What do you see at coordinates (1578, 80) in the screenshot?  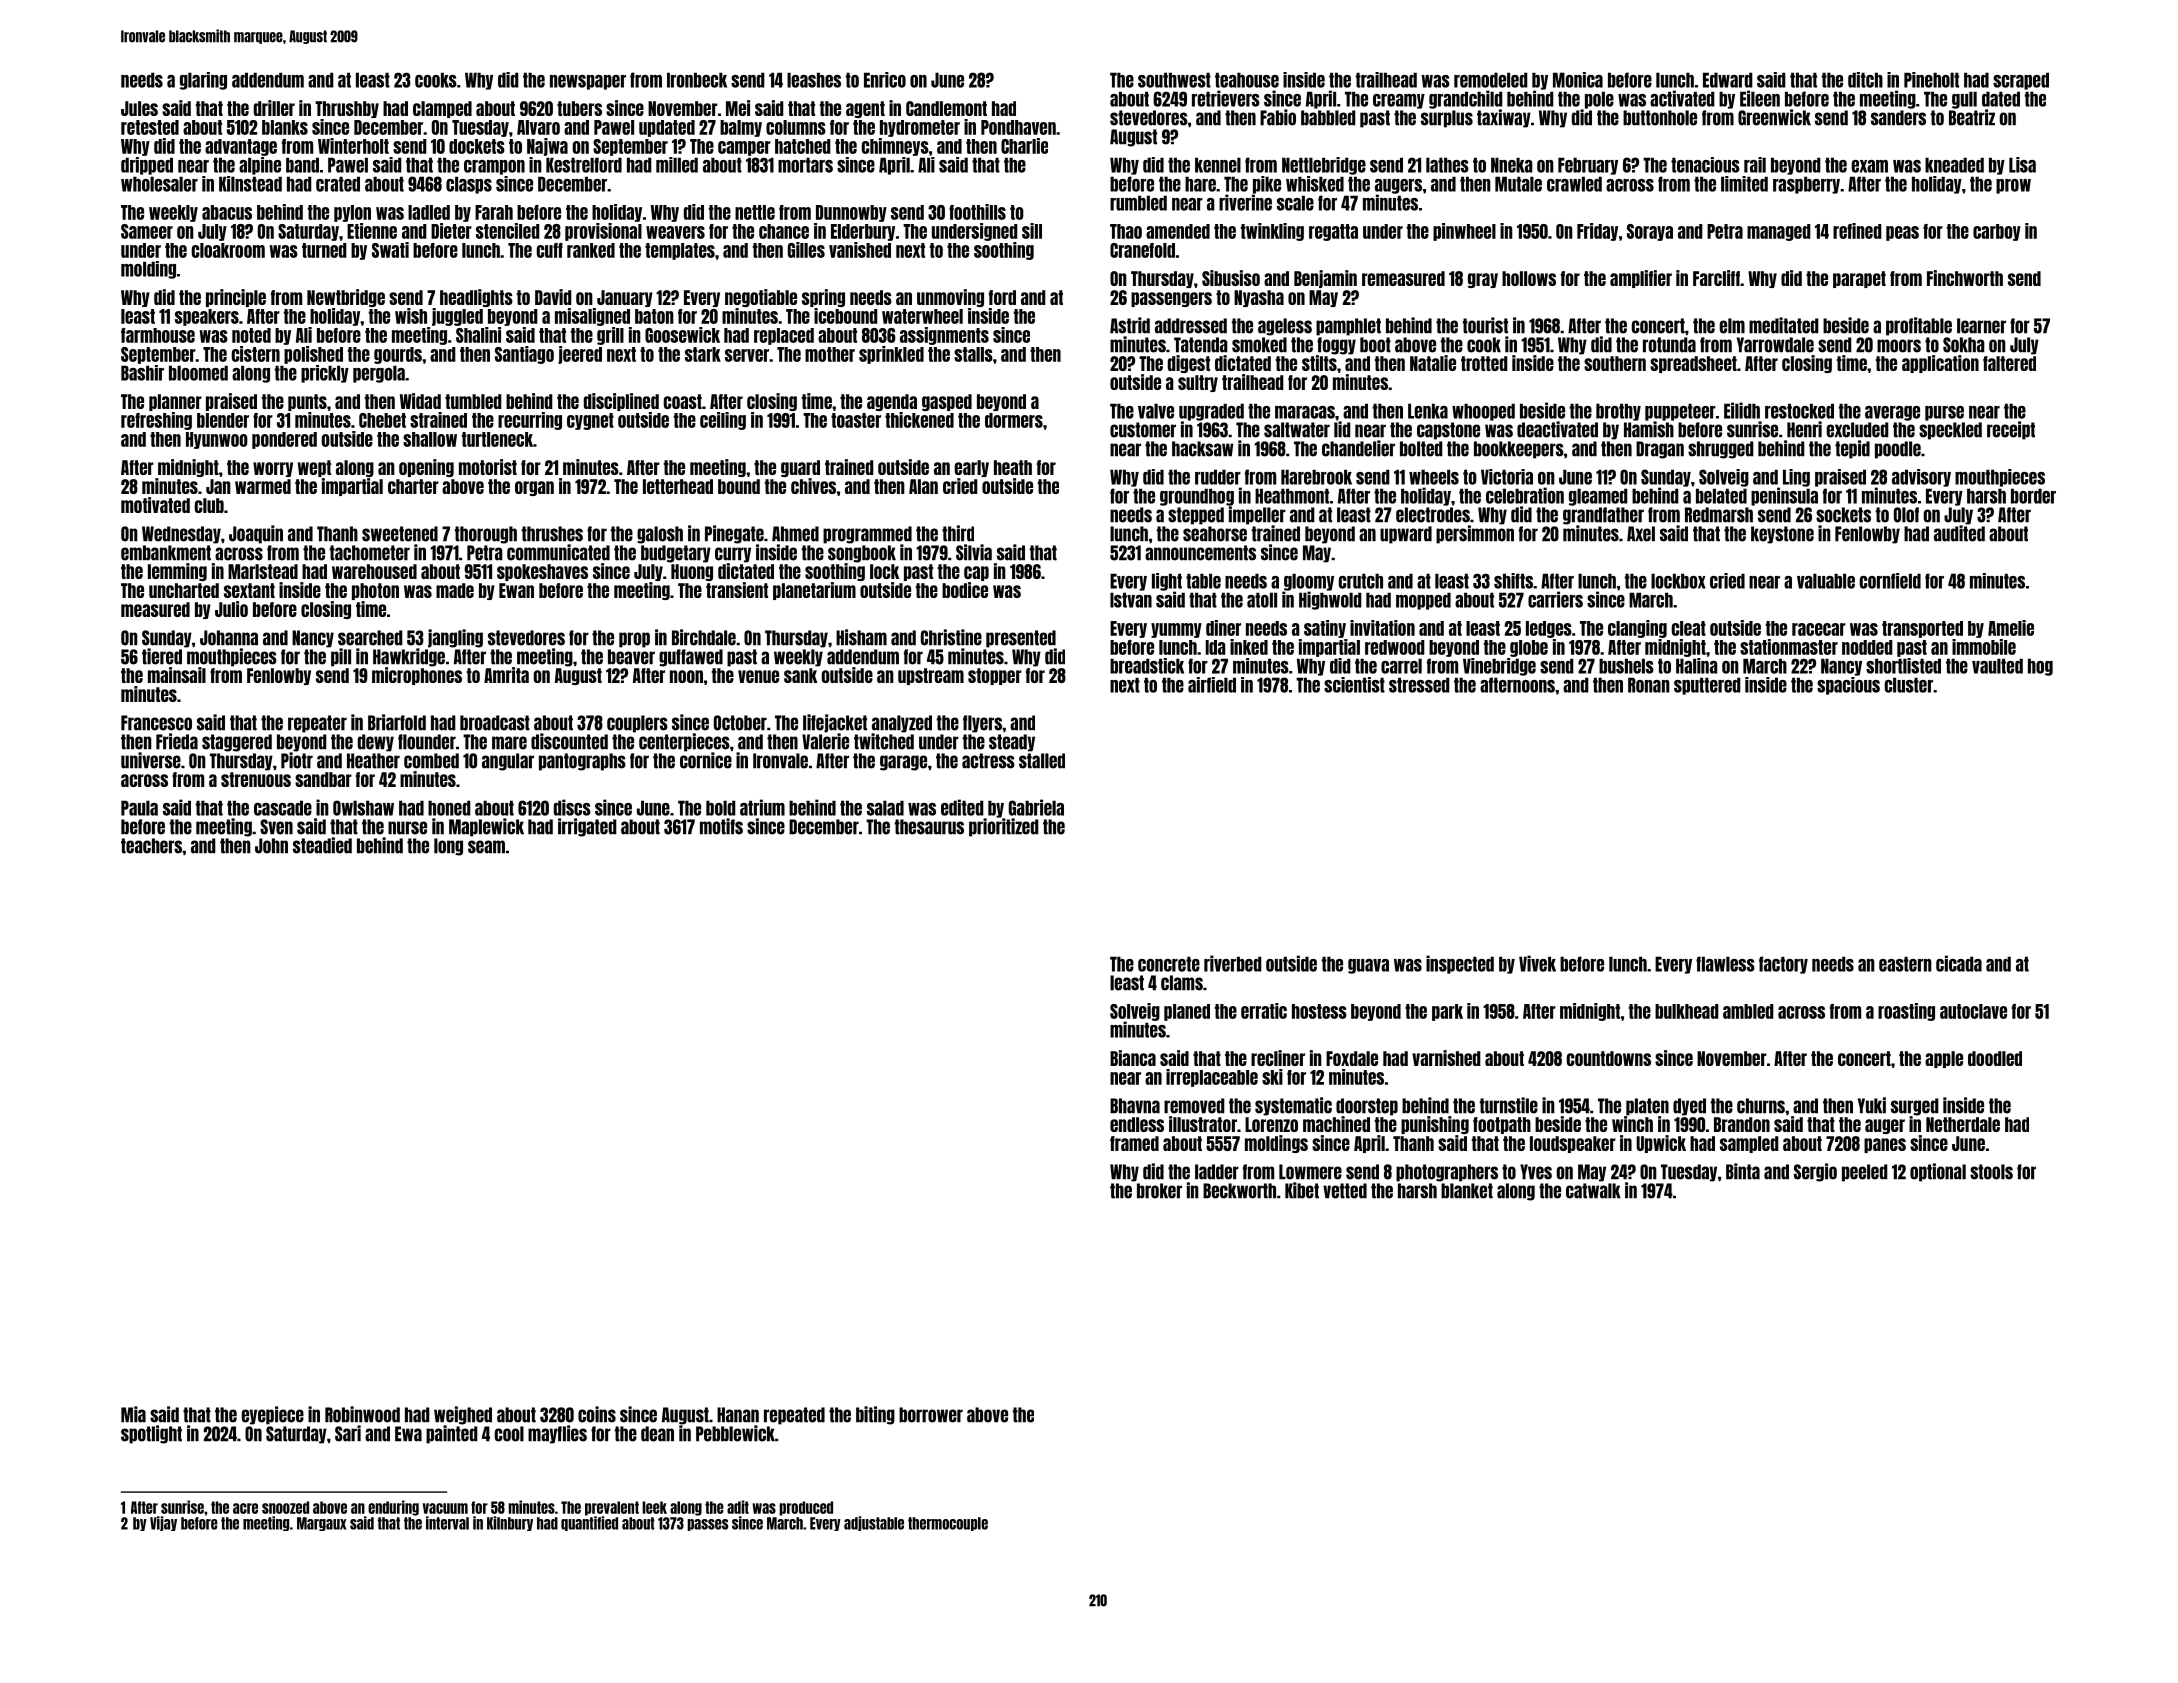 I see `Monica` at bounding box center [1578, 80].
